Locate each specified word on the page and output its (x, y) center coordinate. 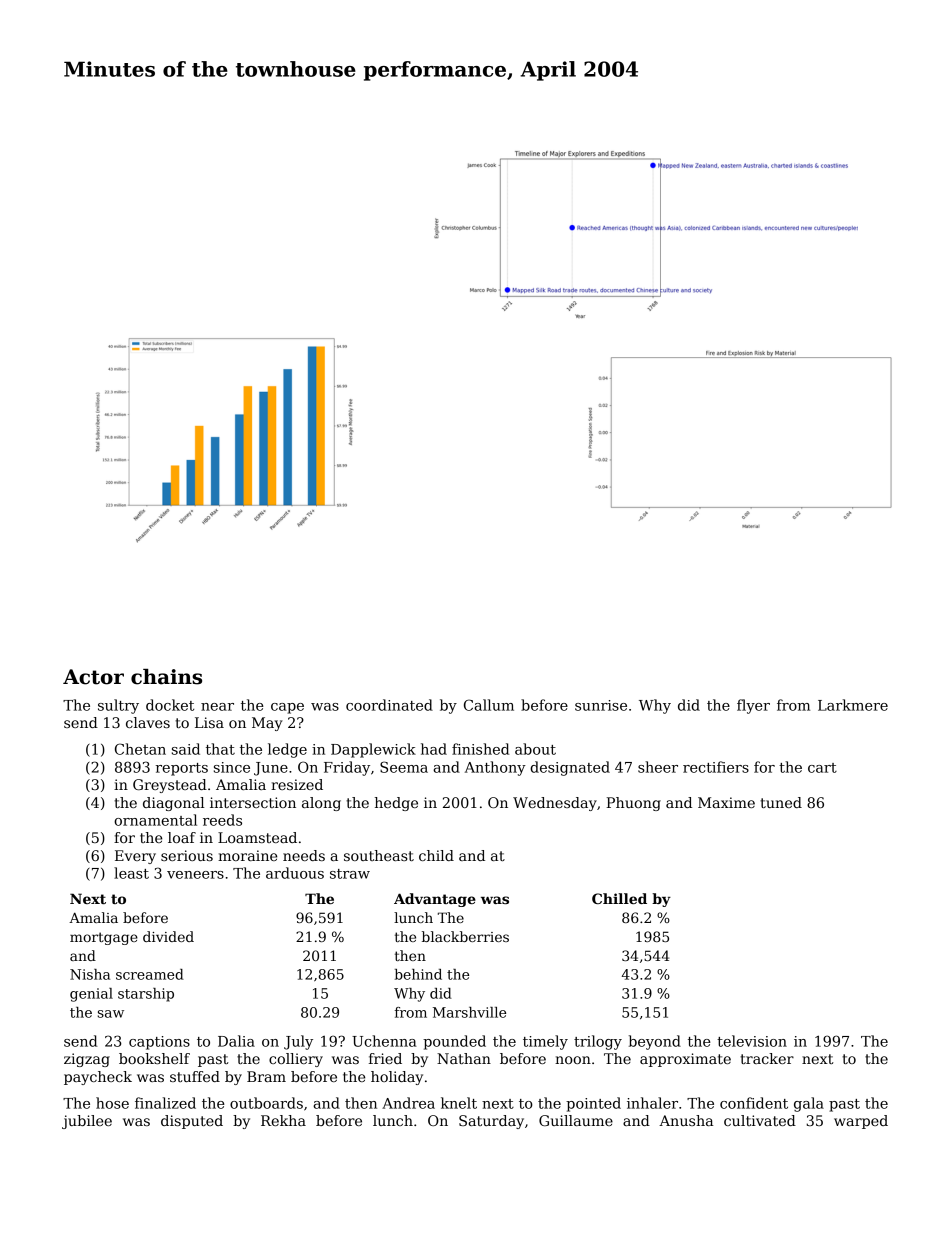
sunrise (601, 705)
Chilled (619, 898)
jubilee (87, 1122)
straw (350, 874)
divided (168, 936)
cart (822, 768)
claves (148, 722)
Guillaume (576, 1120)
